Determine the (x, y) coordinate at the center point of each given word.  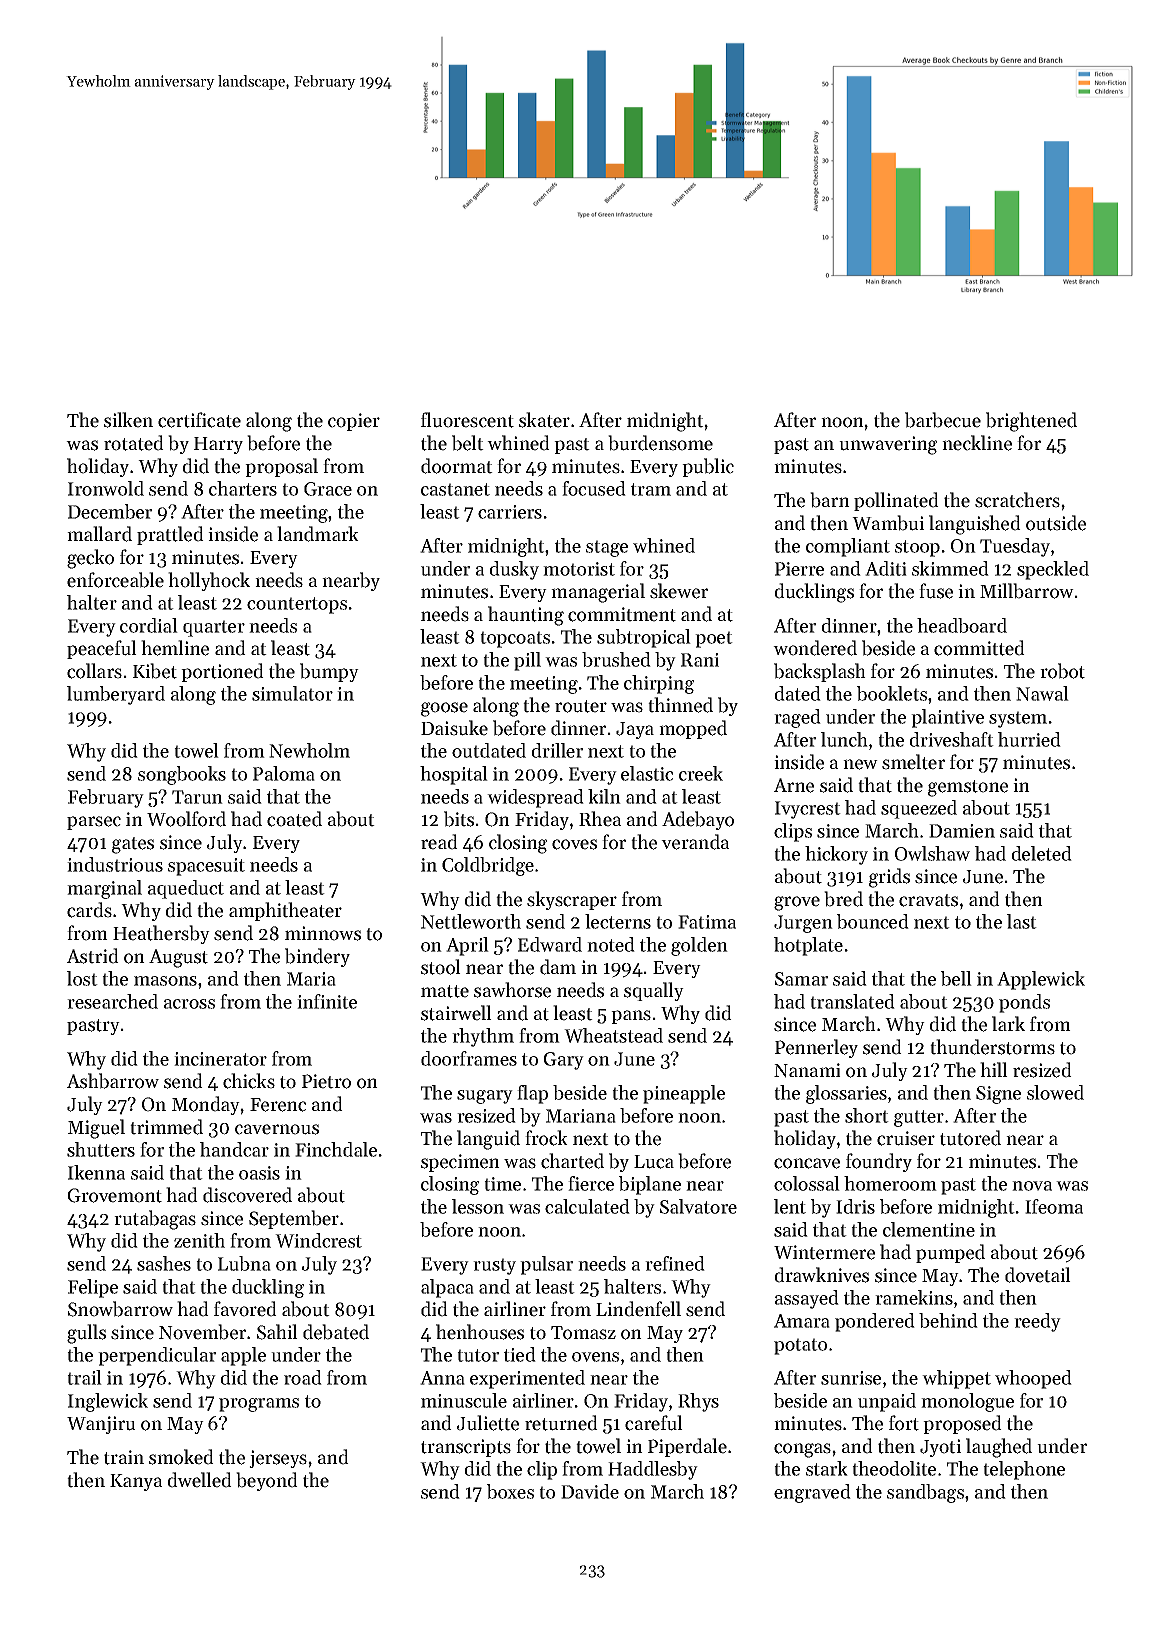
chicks (249, 1081)
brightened (1031, 422)
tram (651, 489)
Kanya (136, 1482)
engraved (812, 1493)
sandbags (925, 1493)
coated (294, 819)
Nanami (807, 1070)
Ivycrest (808, 810)
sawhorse (512, 990)
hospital (454, 775)
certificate (199, 420)
